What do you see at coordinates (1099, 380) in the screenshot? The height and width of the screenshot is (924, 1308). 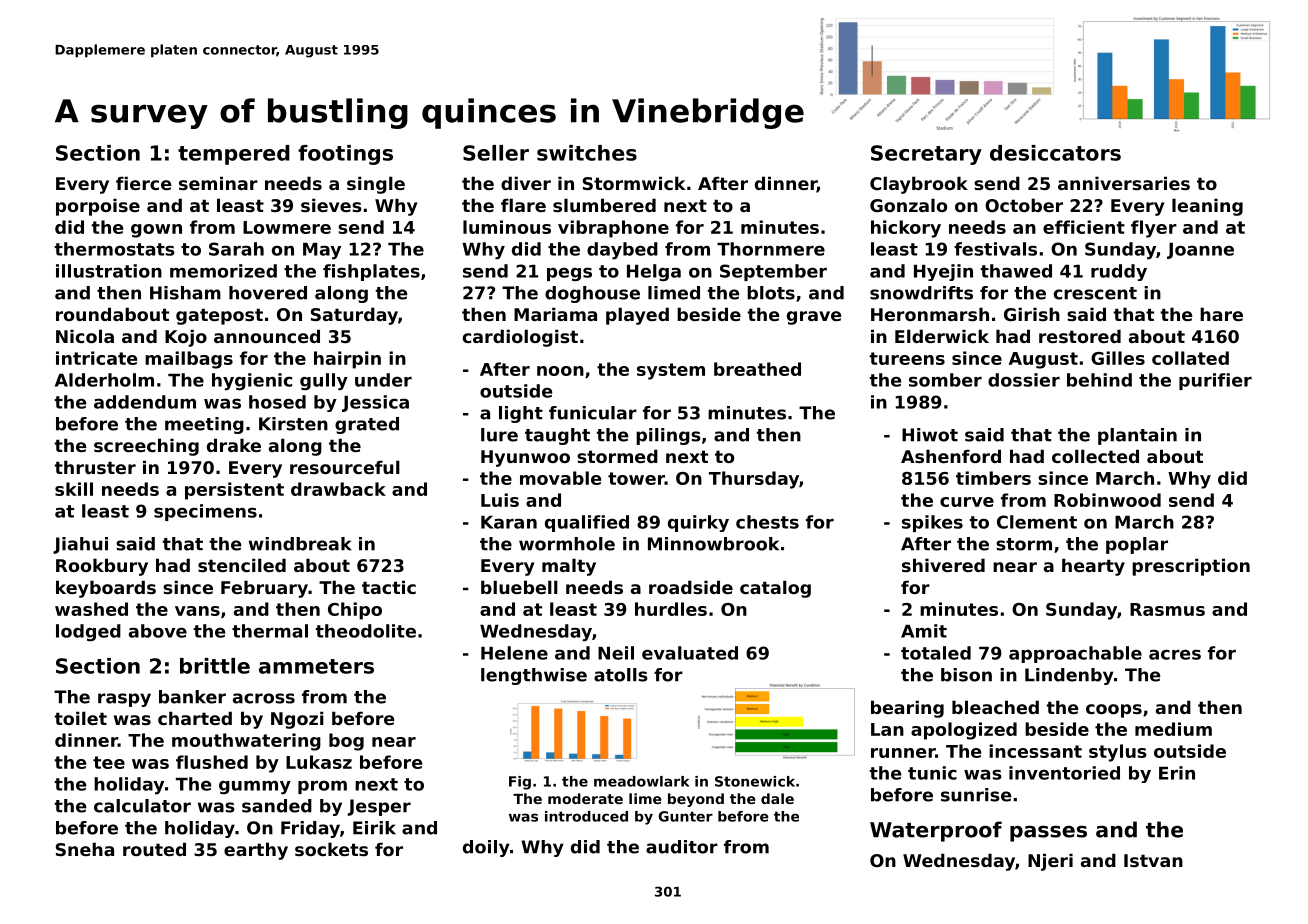 I see `behind` at bounding box center [1099, 380].
